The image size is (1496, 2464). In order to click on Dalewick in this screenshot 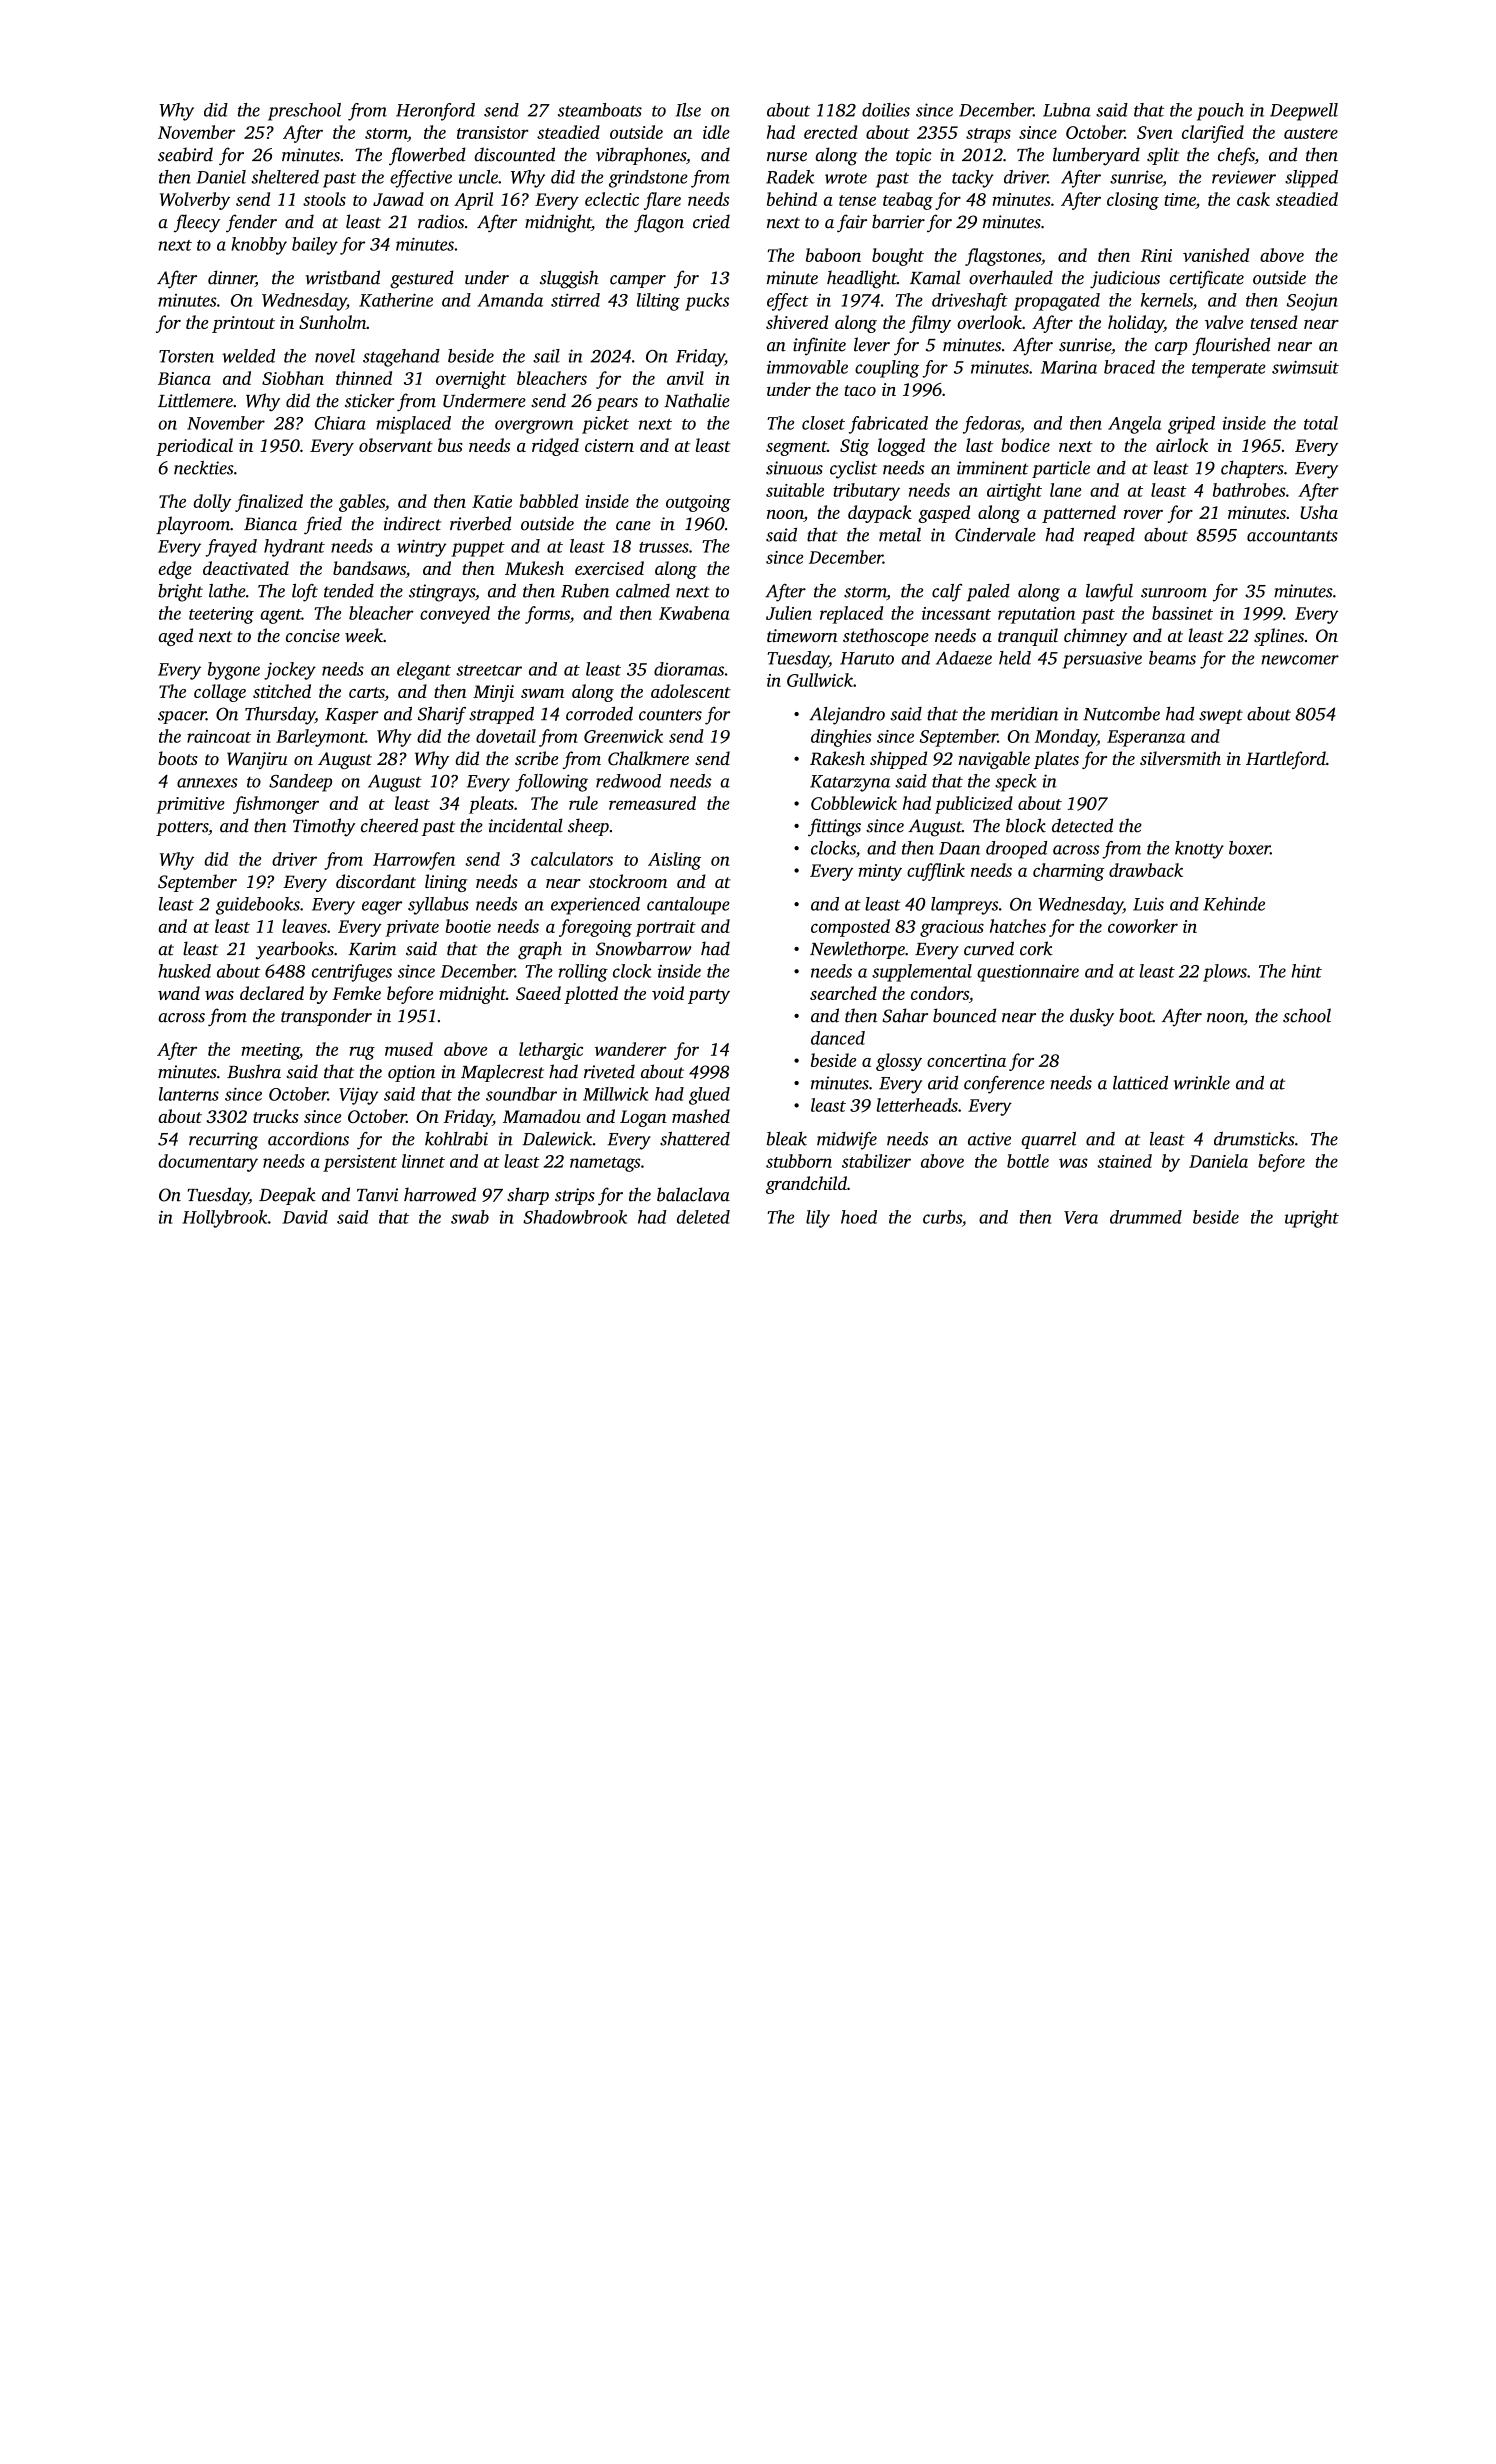, I will do `click(557, 1139)`.
